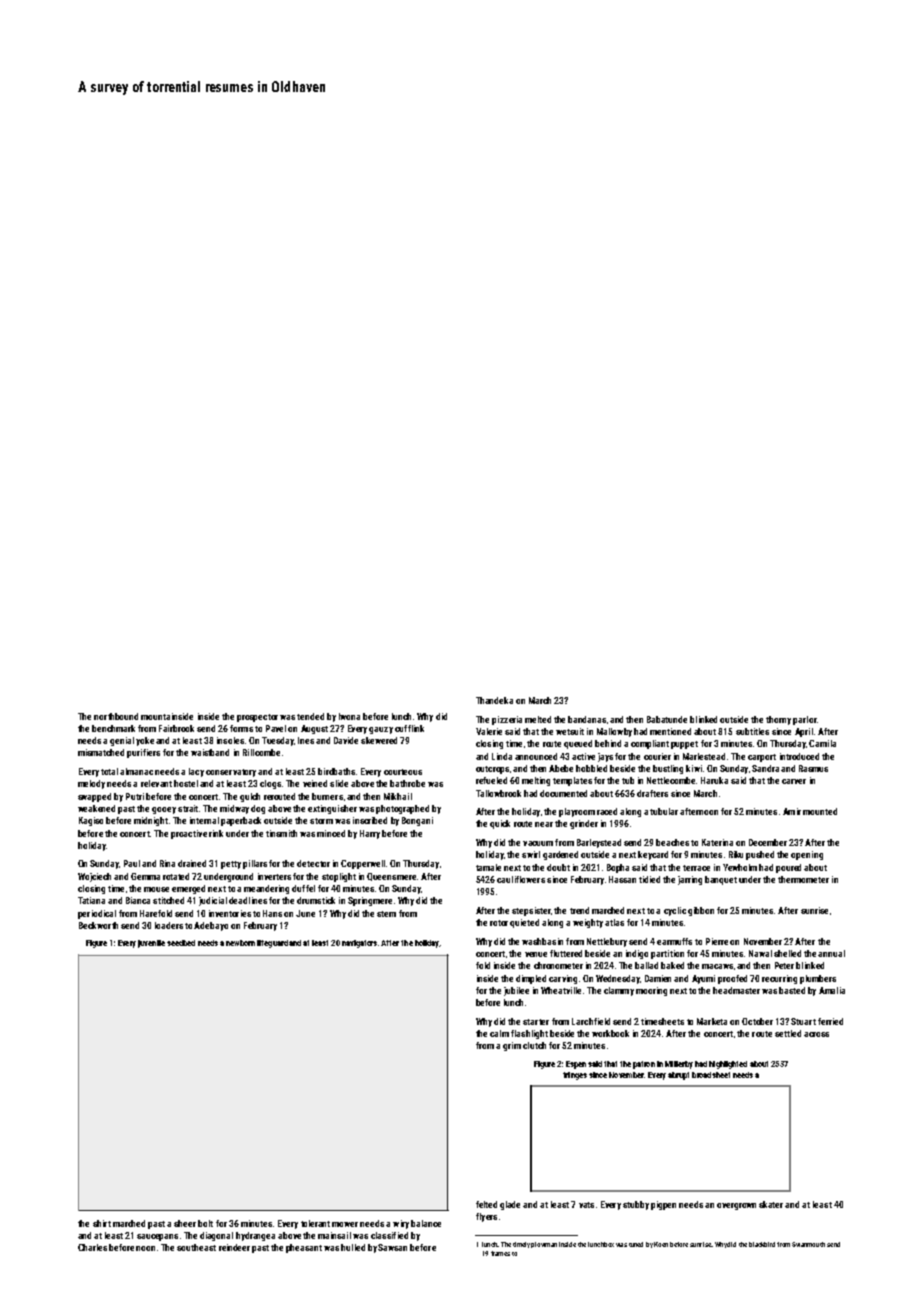  What do you see at coordinates (304, 1248) in the document?
I see `pheasant` at bounding box center [304, 1248].
